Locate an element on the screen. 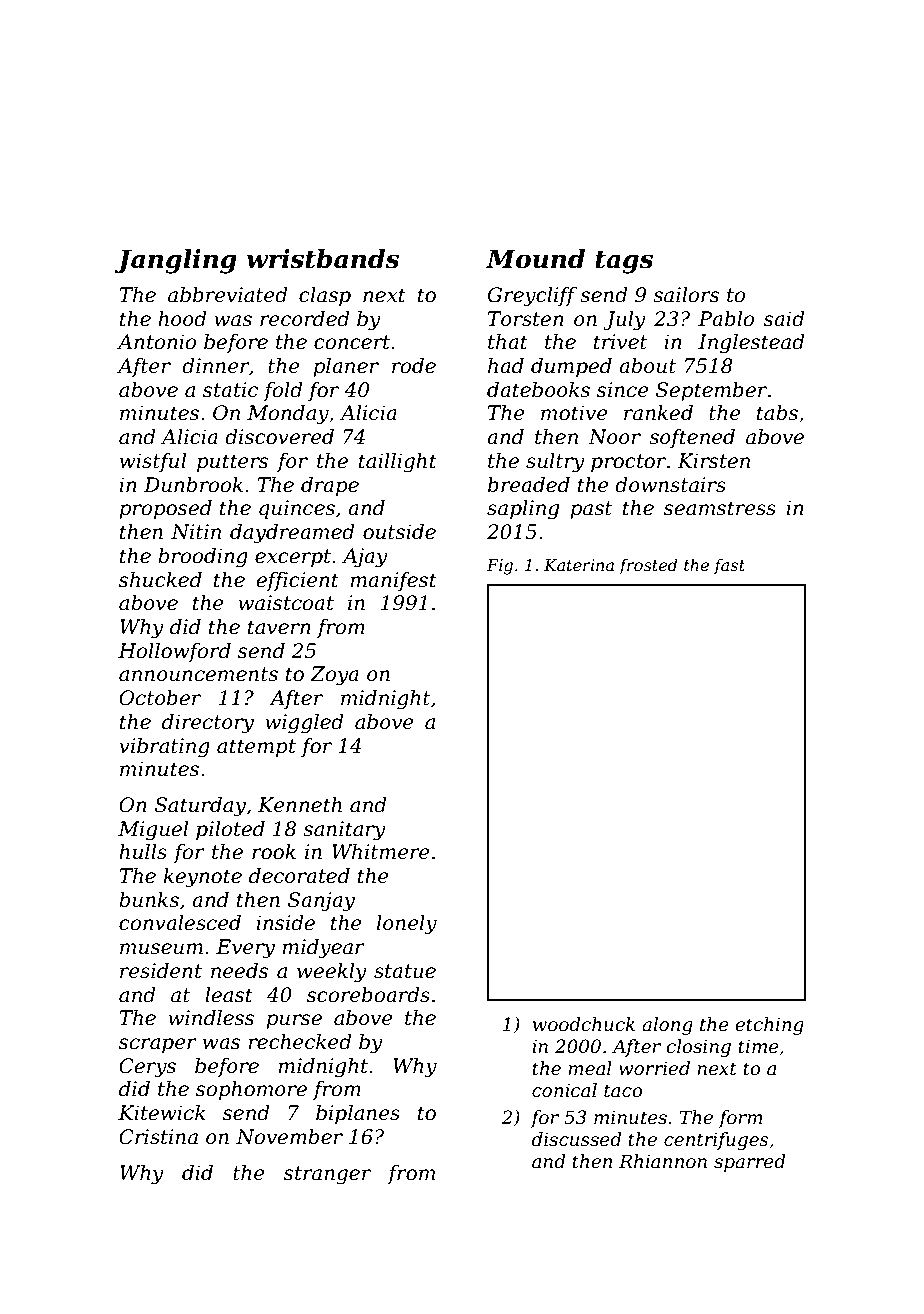 Image resolution: width=924 pixels, height=1314 pixels. Zoya is located at coordinates (334, 676).
